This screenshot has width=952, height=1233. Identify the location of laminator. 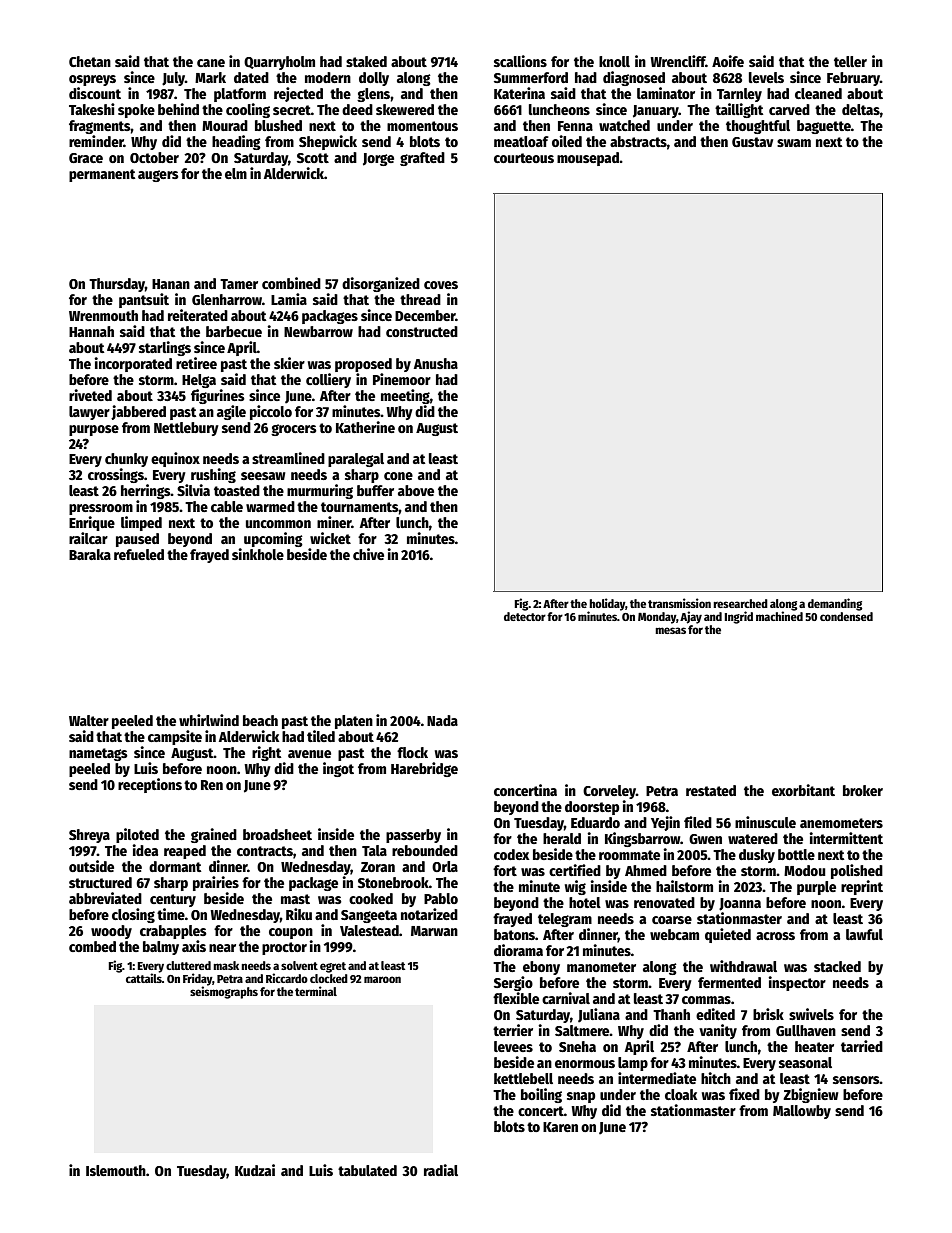
(666, 93).
